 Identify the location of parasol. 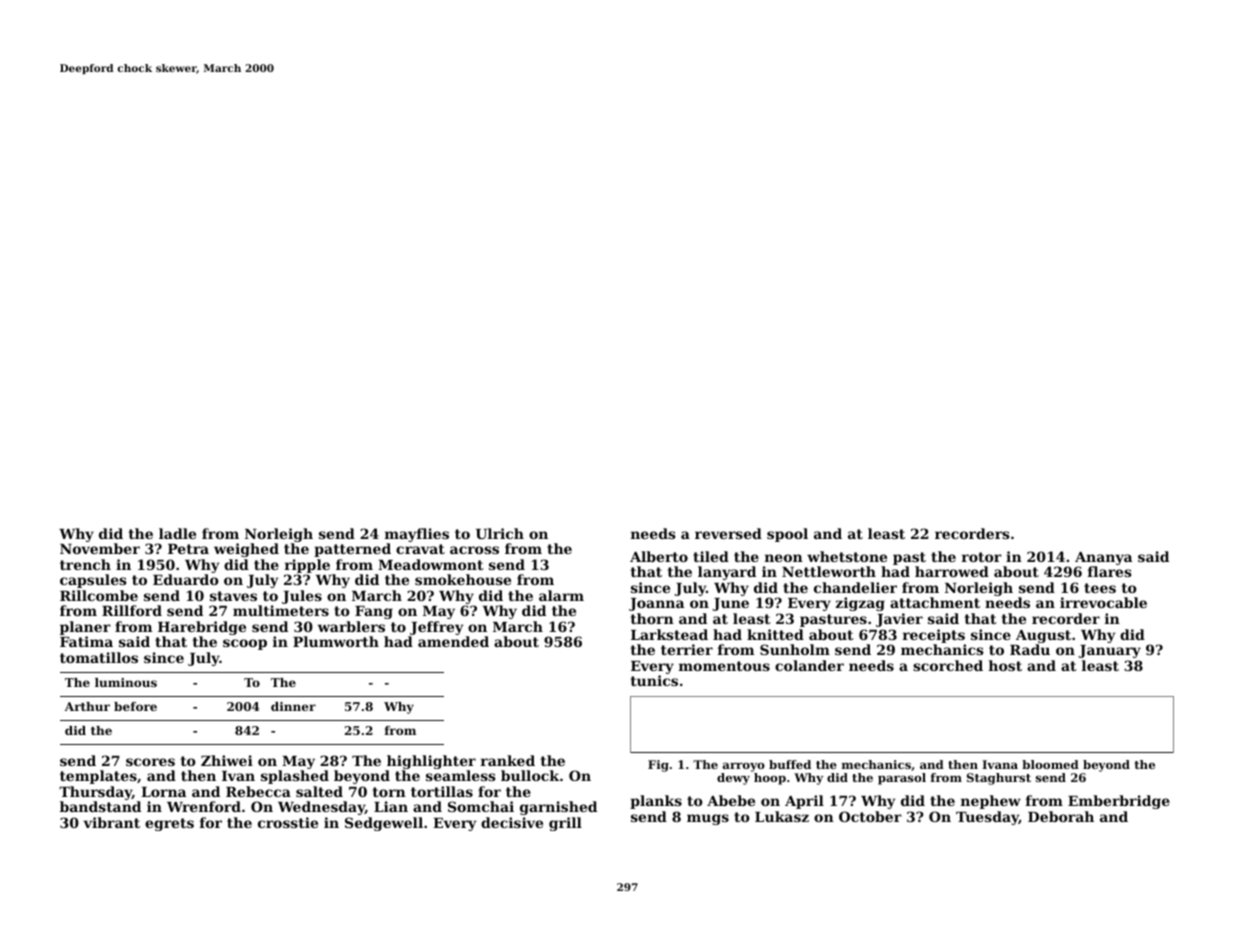
(902, 779).
